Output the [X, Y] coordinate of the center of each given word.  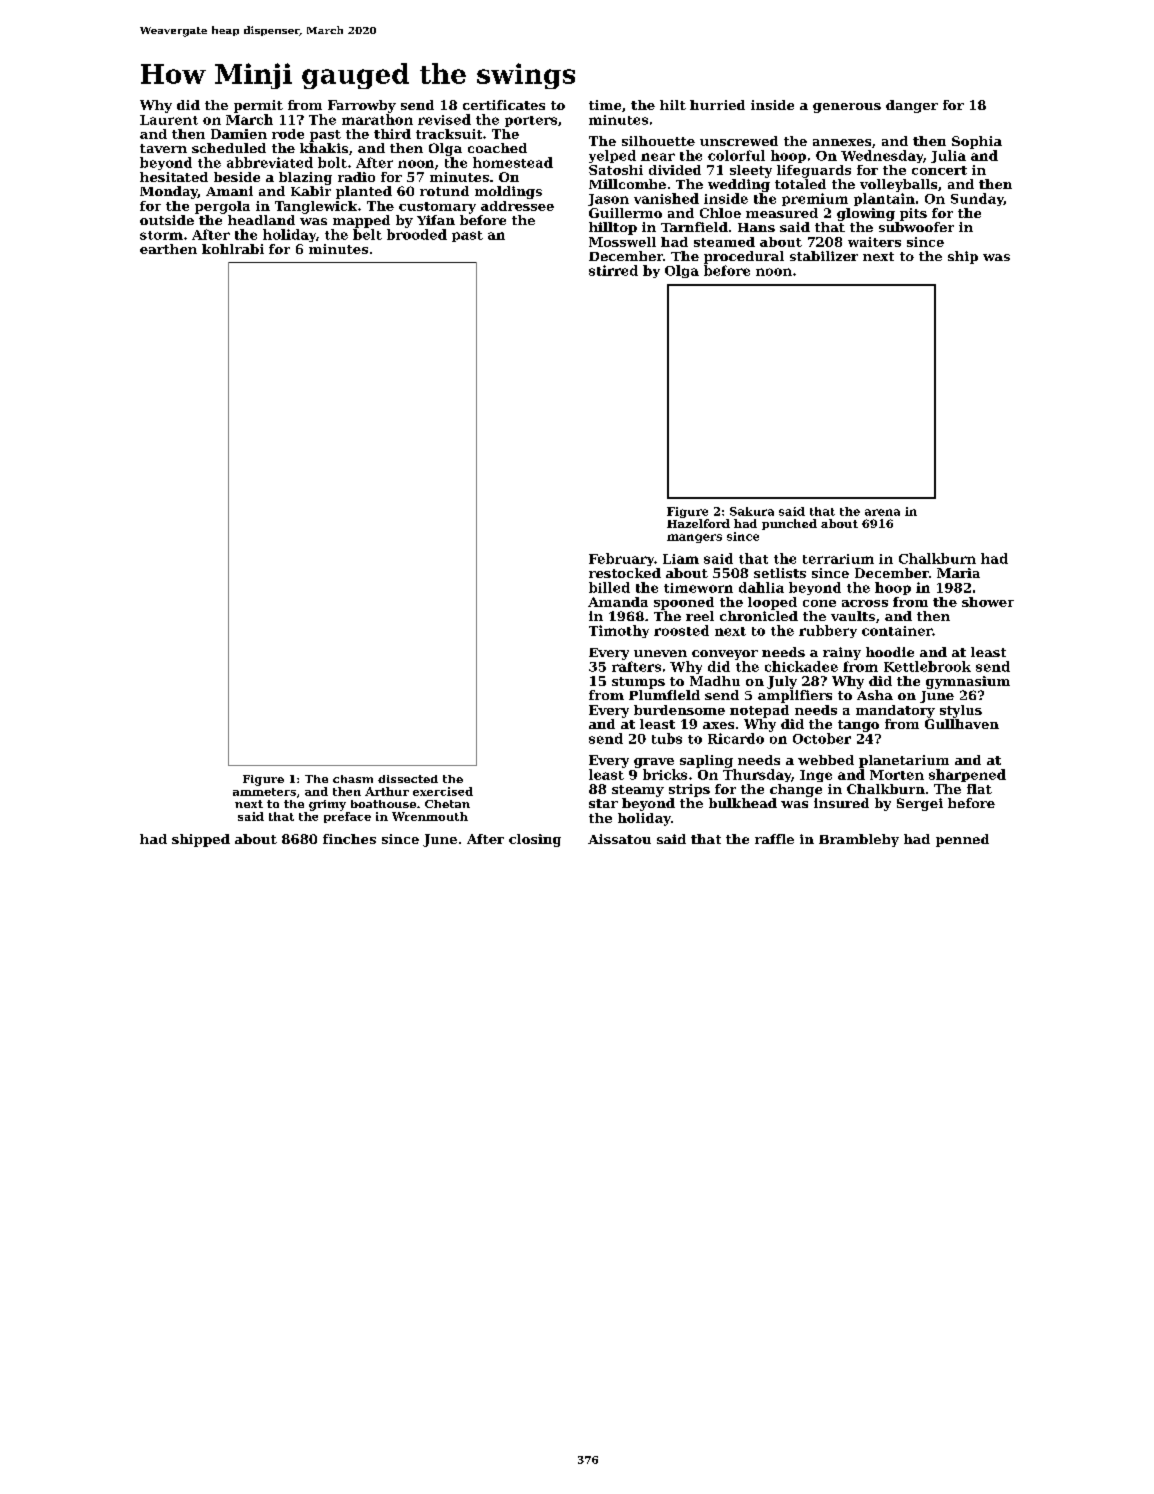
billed [609, 587]
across [865, 603]
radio [356, 177]
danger [912, 106]
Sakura [752, 511]
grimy [327, 805]
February [621, 559]
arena [882, 512]
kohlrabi [233, 249]
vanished [666, 198]
